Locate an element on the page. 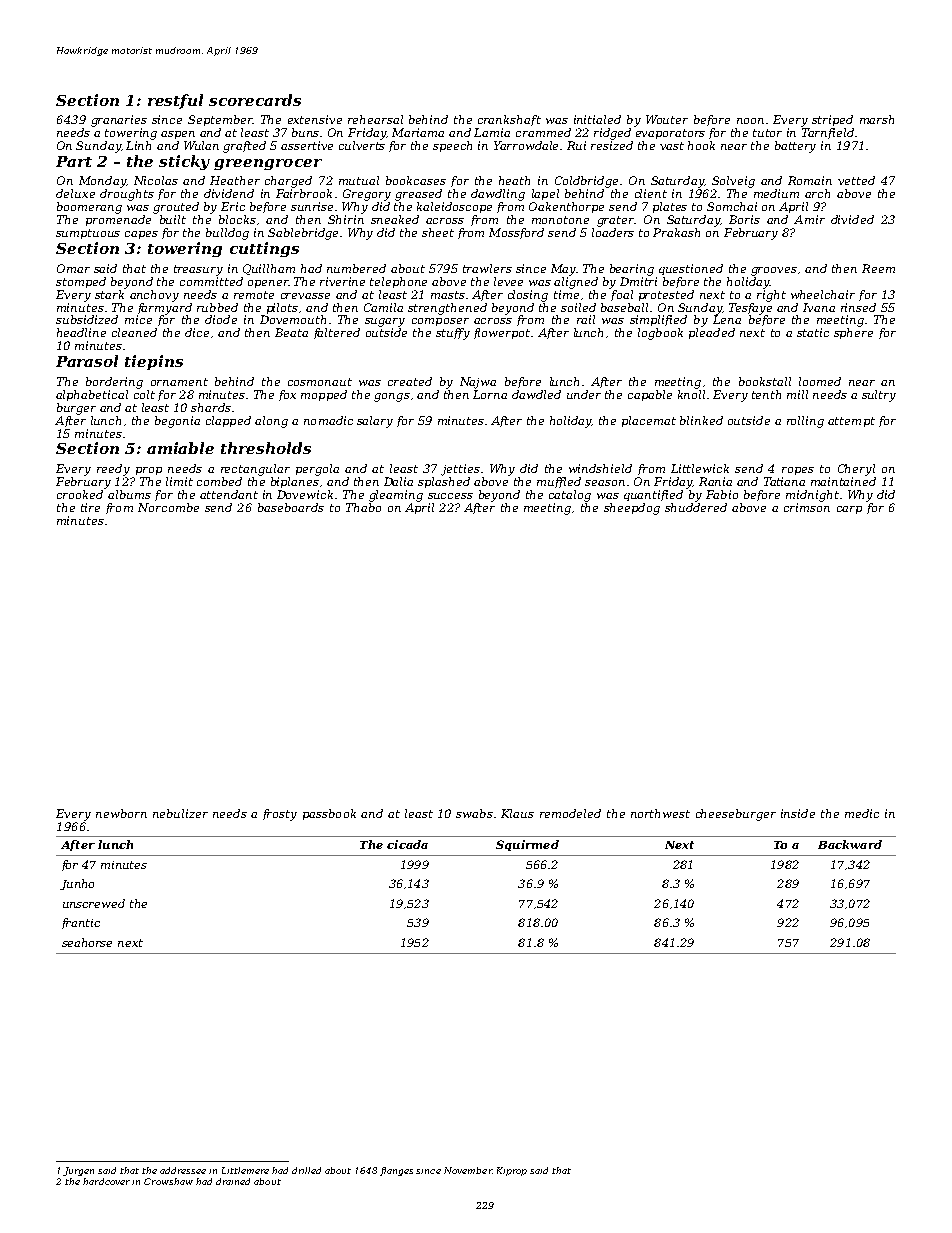 This page has height=1233, width=952. initialed is located at coordinates (597, 119).
